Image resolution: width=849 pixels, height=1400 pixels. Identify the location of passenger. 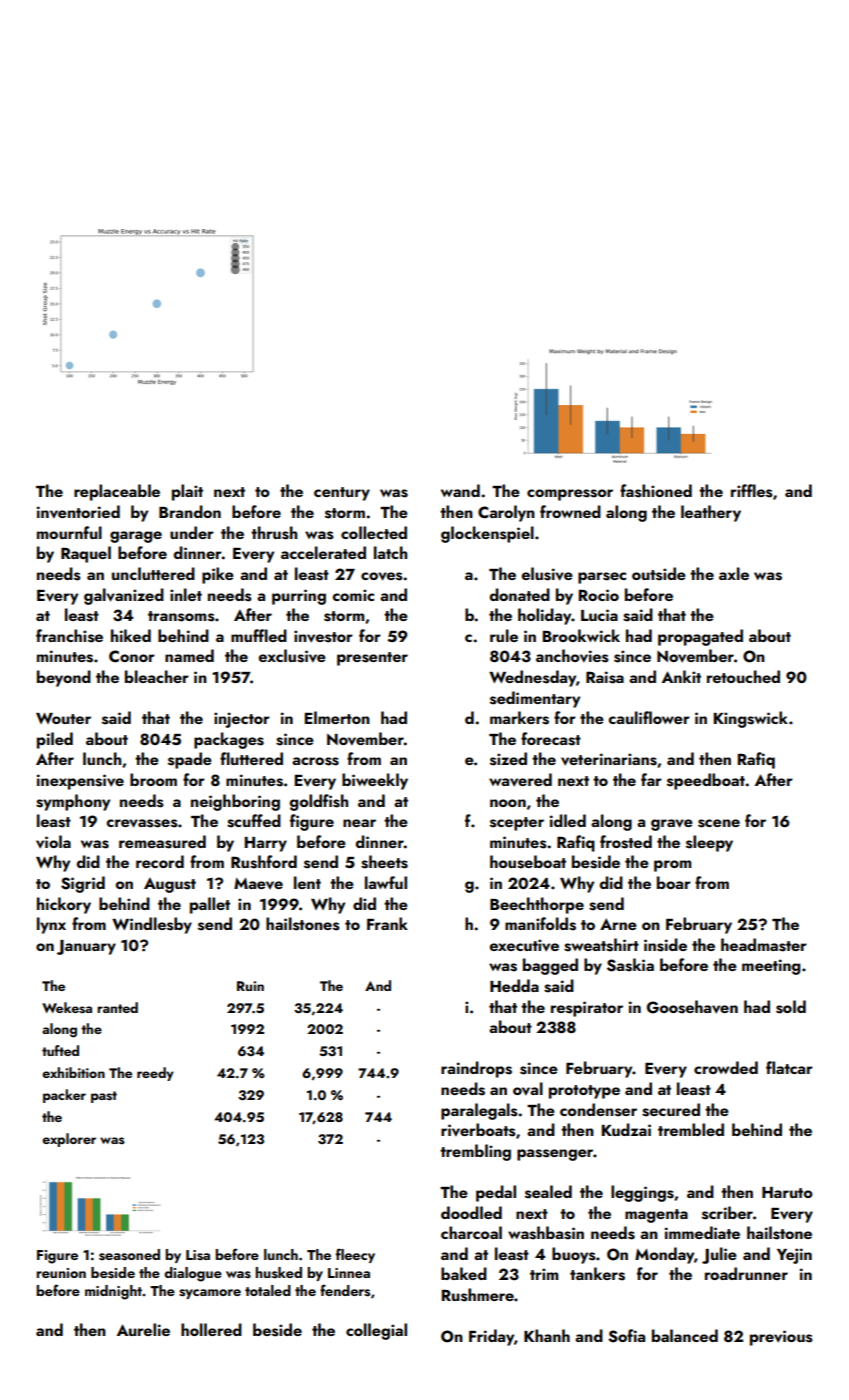
(555, 1155).
